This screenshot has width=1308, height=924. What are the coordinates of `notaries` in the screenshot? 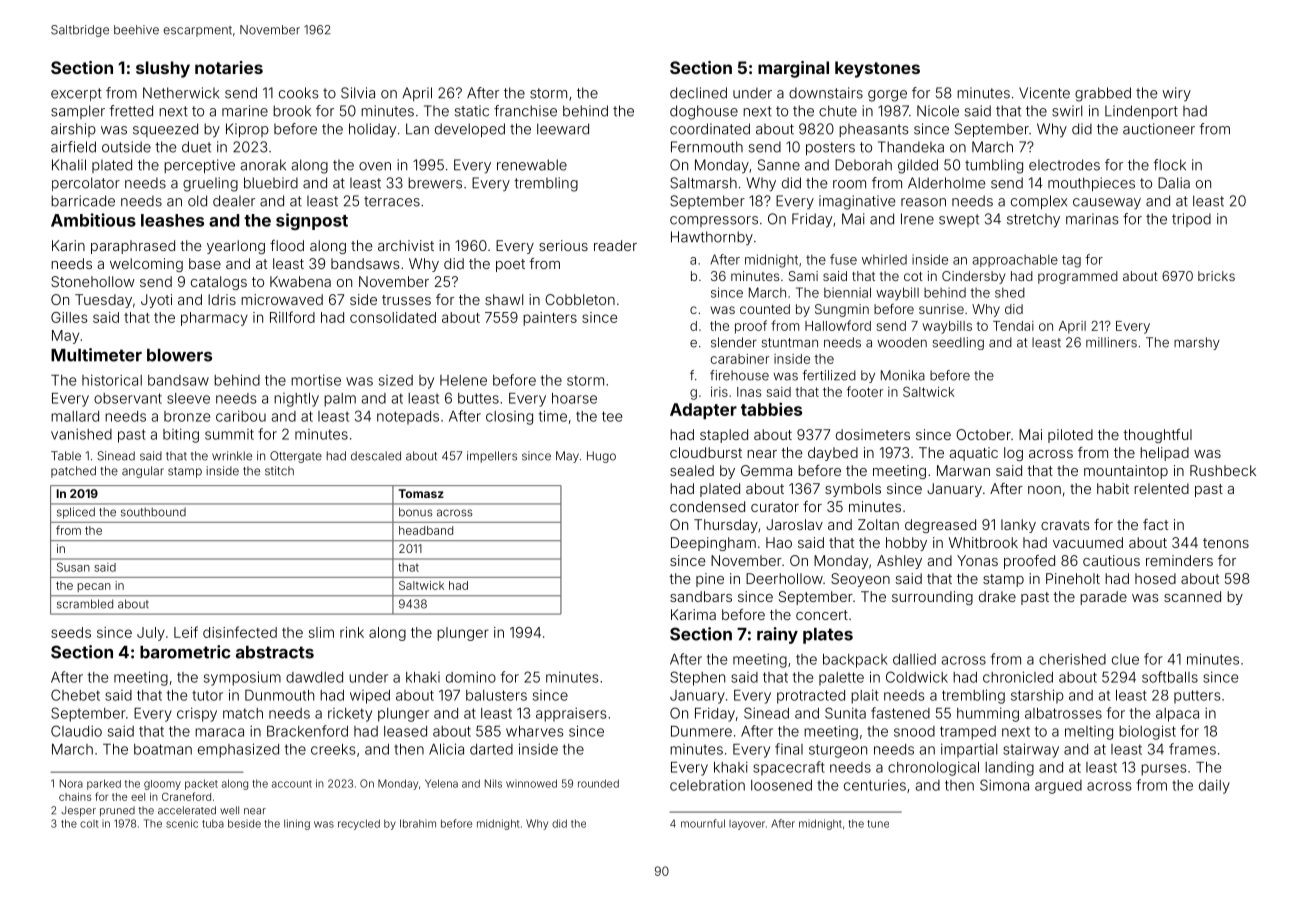 It's located at (229, 67).
